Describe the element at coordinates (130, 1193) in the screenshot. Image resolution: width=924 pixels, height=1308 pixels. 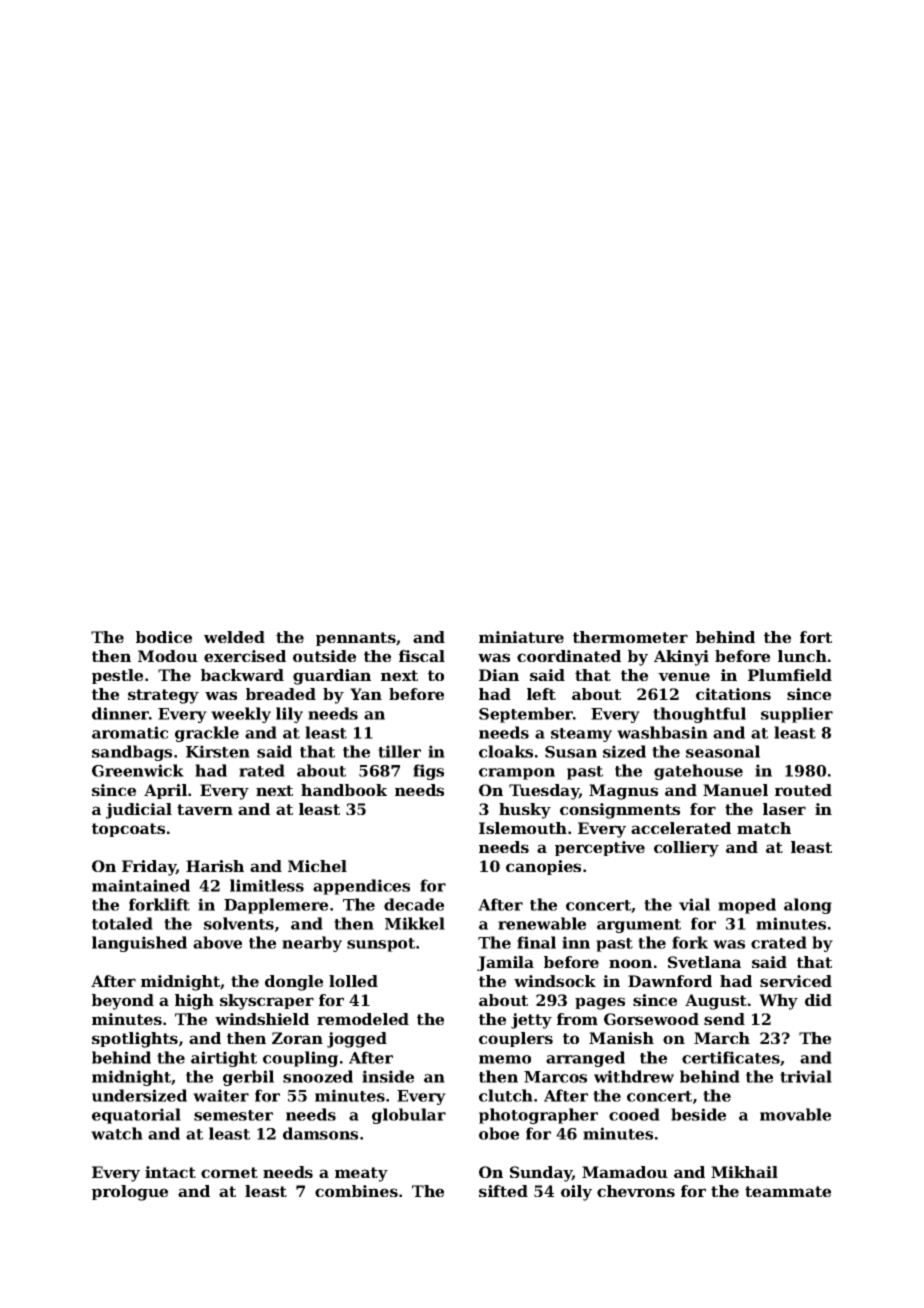
I see `prologue` at that location.
